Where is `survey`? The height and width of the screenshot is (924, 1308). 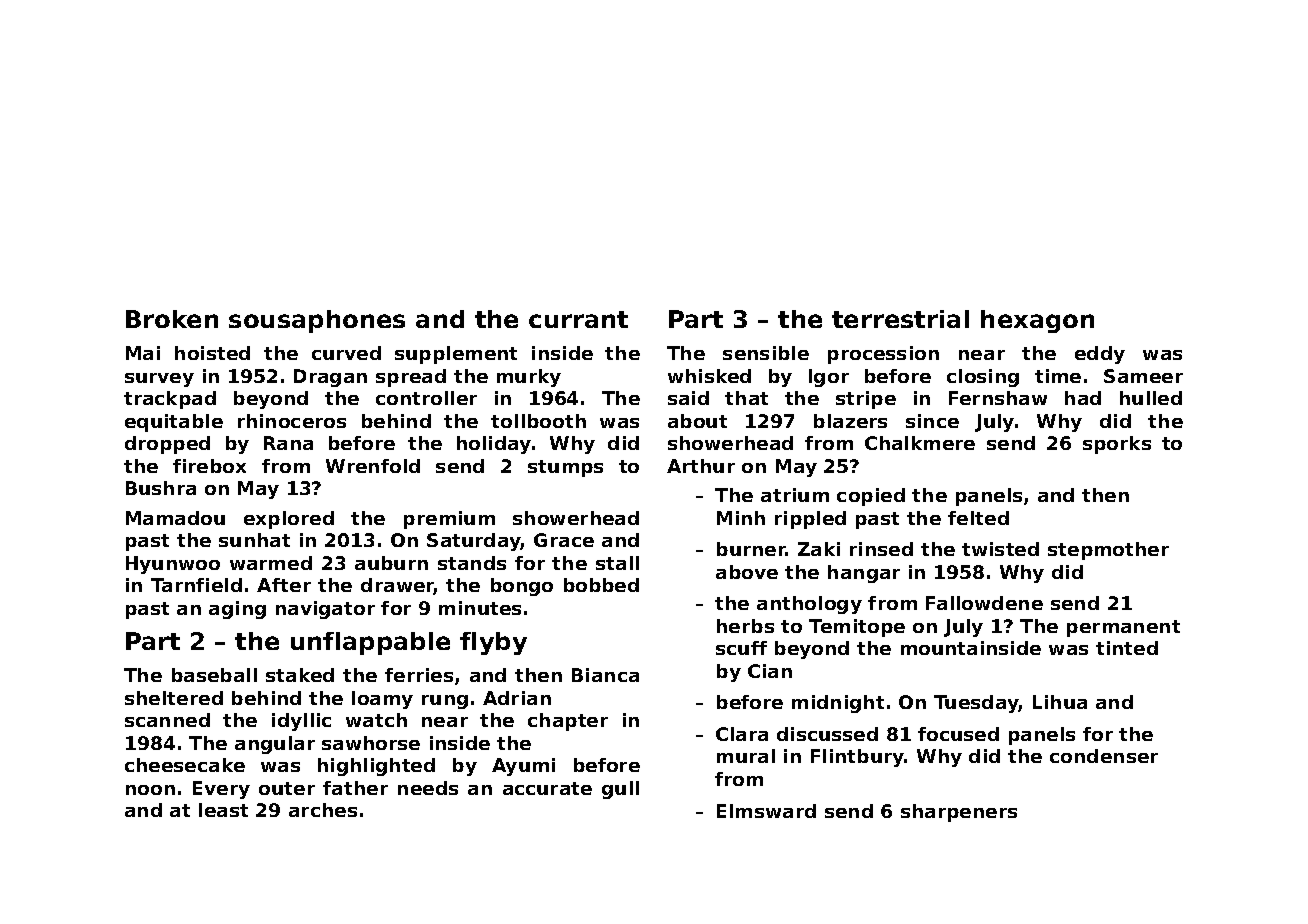 survey is located at coordinates (159, 380).
